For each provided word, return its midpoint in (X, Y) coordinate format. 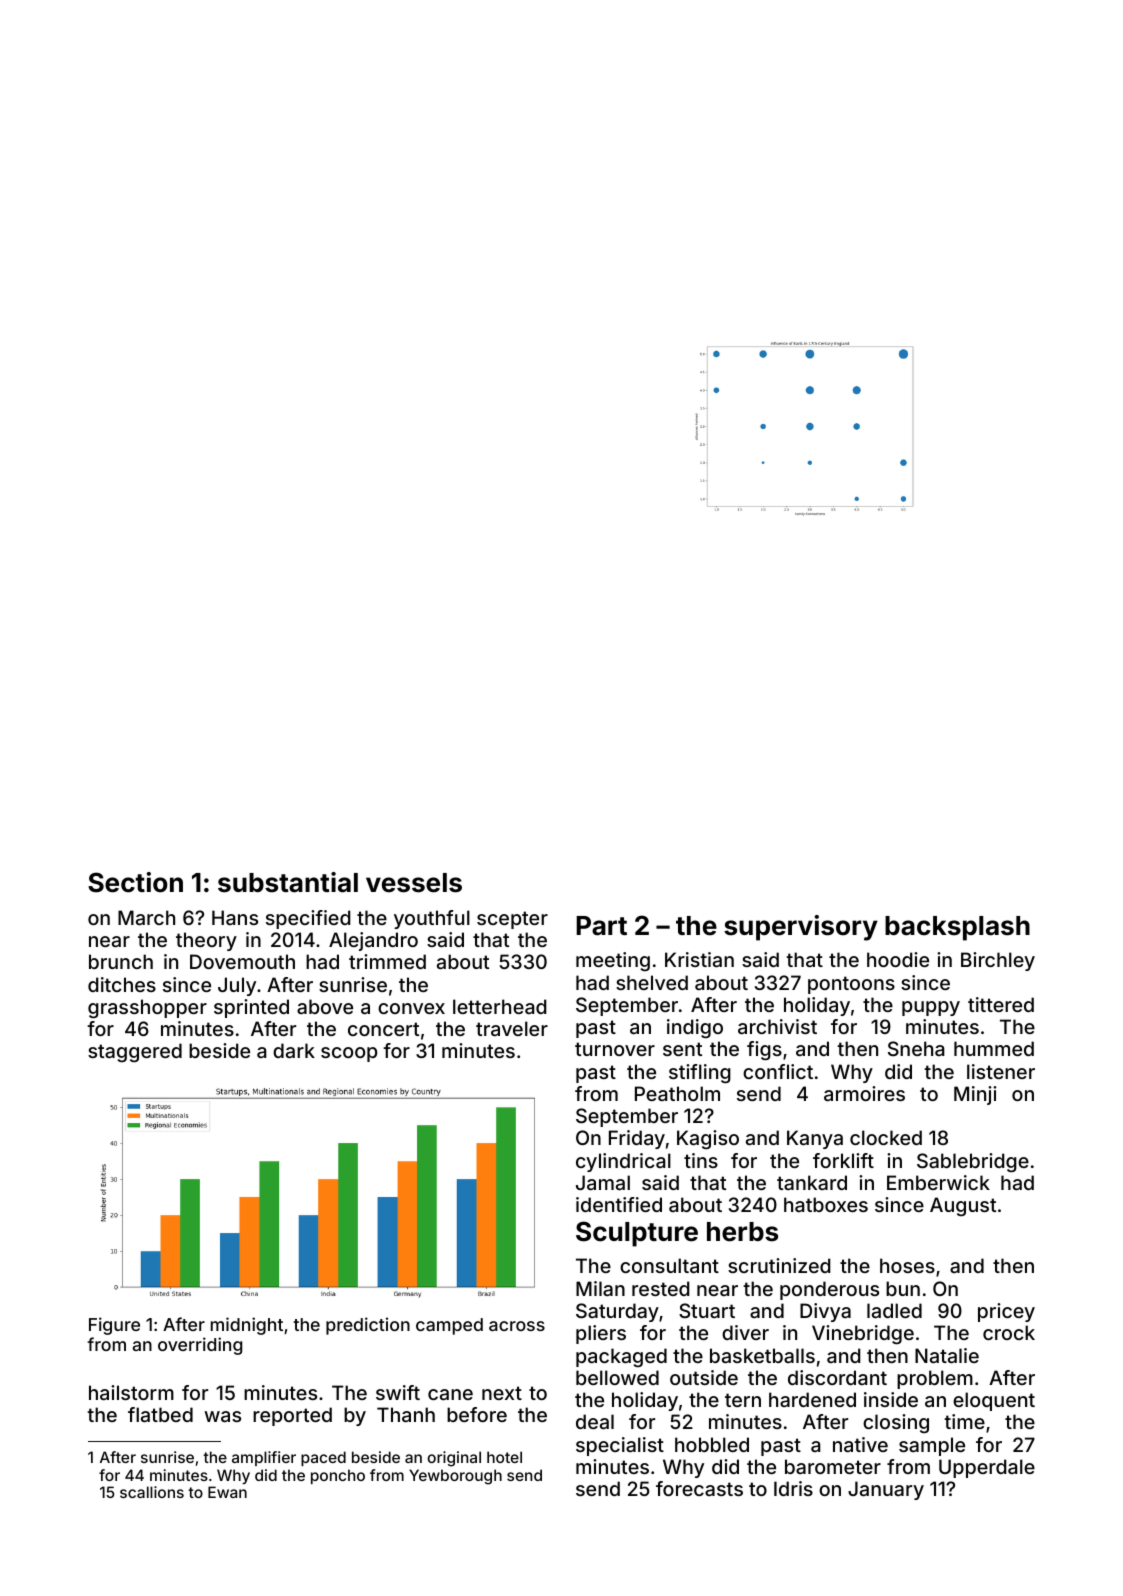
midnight (247, 1326)
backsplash (957, 928)
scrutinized (779, 1265)
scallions (152, 1492)
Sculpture (637, 1234)
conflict (778, 1071)
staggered (135, 1052)
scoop (349, 1054)
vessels (414, 883)
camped (449, 1326)
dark (294, 1050)
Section (135, 882)
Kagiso (708, 1139)
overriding (200, 1346)
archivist (777, 1026)
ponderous (829, 1290)
